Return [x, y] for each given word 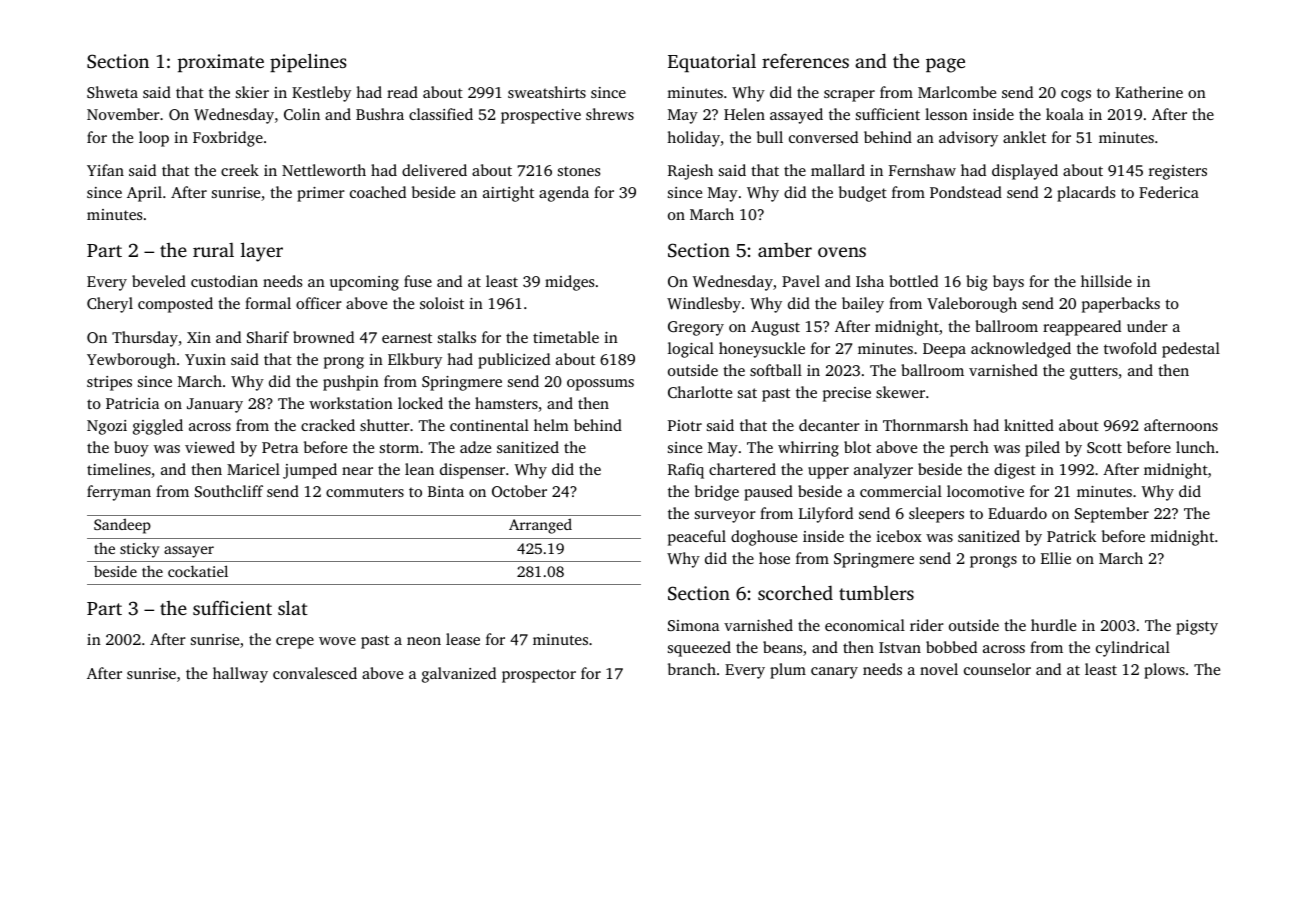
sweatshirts [547, 92]
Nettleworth [324, 170]
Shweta [112, 92]
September [1112, 515]
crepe [295, 643]
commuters [365, 492]
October [519, 491]
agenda [564, 194]
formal [268, 303]
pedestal [1191, 350]
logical [691, 350]
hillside [1106, 281]
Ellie [1056, 558]
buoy [131, 449]
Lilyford [826, 515]
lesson [946, 114]
